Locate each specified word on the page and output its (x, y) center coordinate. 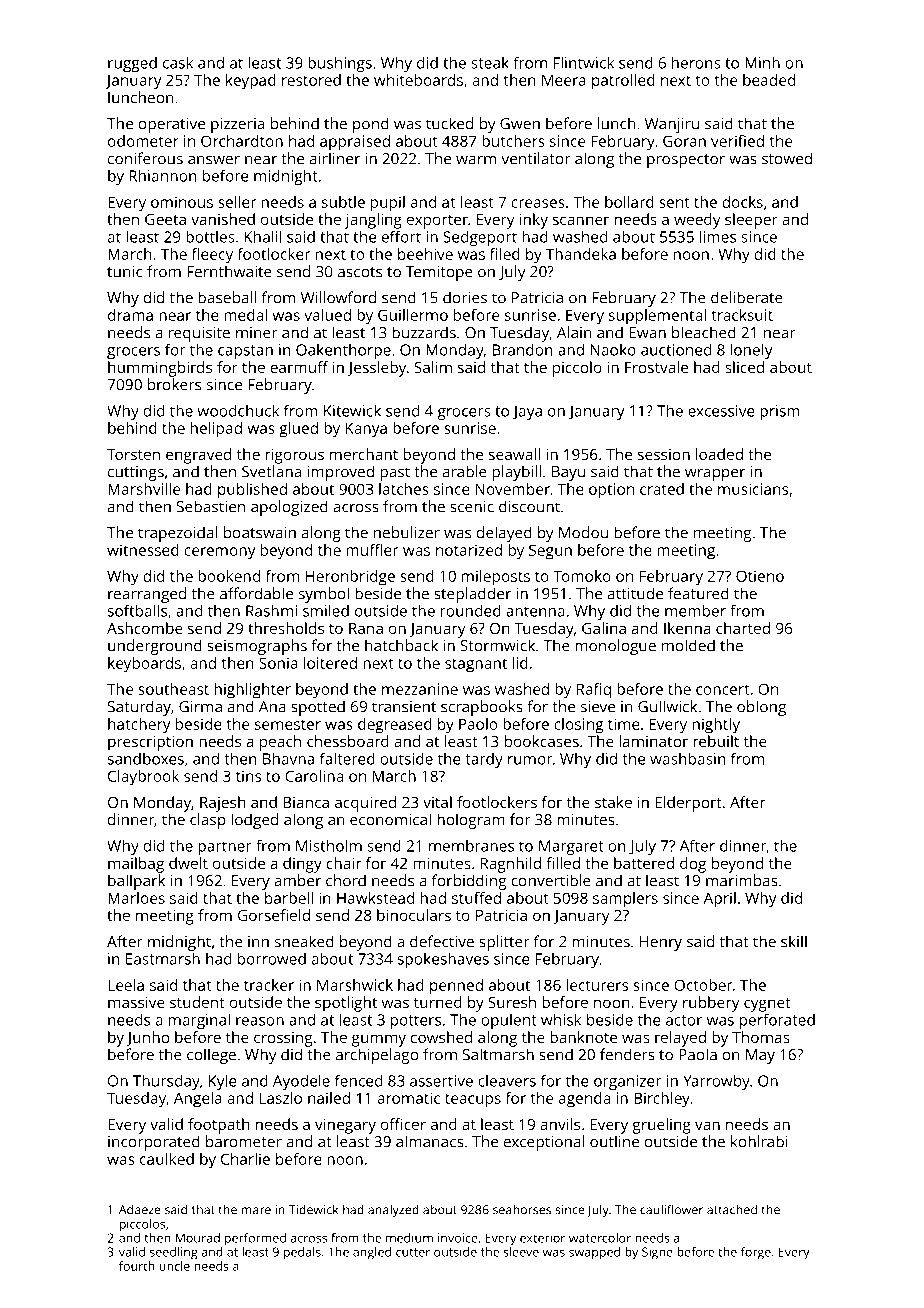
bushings (340, 64)
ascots (360, 272)
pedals (302, 1253)
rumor (530, 760)
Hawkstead (375, 898)
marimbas (742, 880)
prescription (150, 743)
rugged (132, 64)
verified (737, 141)
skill (794, 941)
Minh (762, 63)
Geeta (165, 219)
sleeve (521, 1252)
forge (756, 1253)
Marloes (136, 898)
